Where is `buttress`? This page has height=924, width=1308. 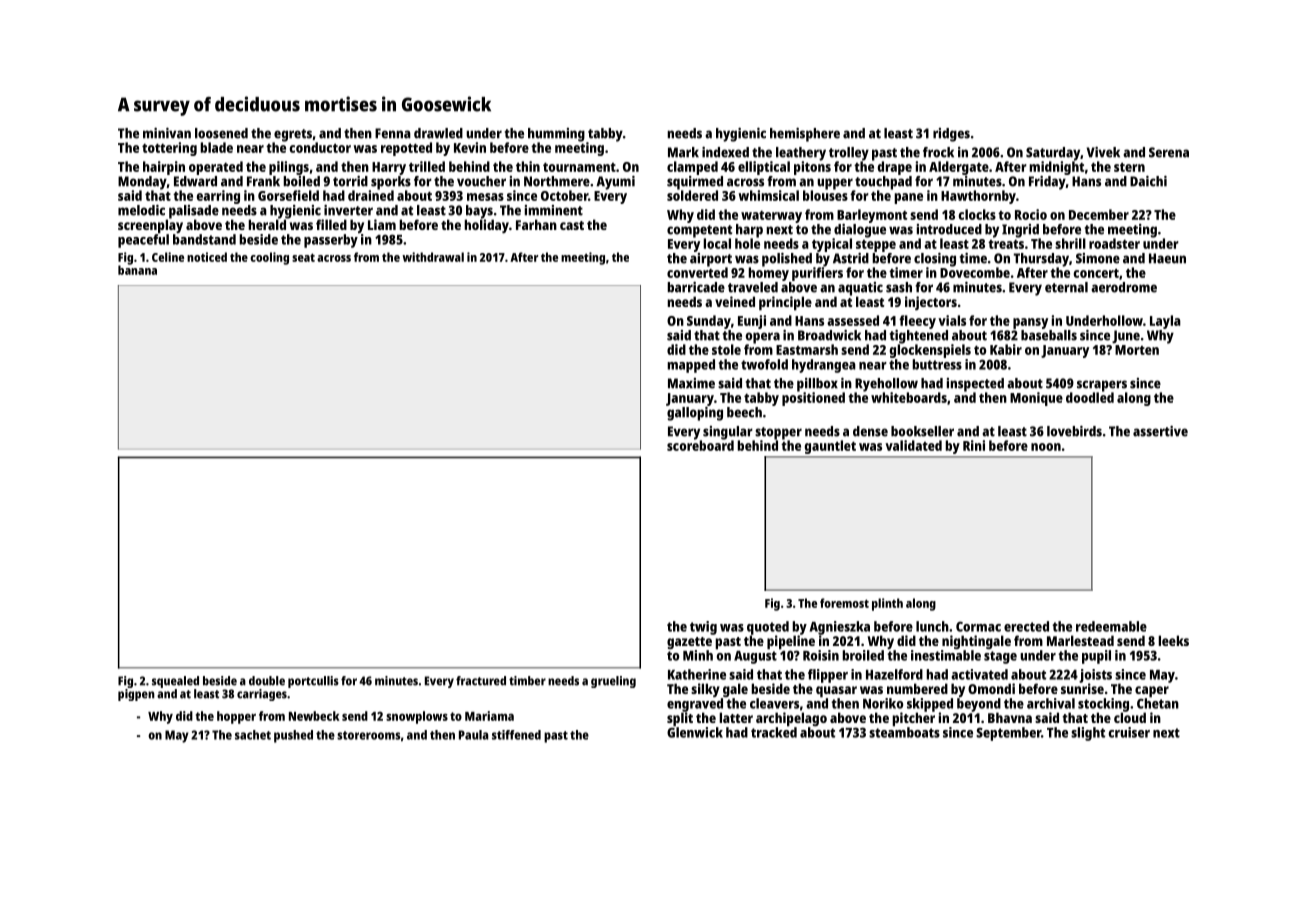 buttress is located at coordinates (937, 364).
